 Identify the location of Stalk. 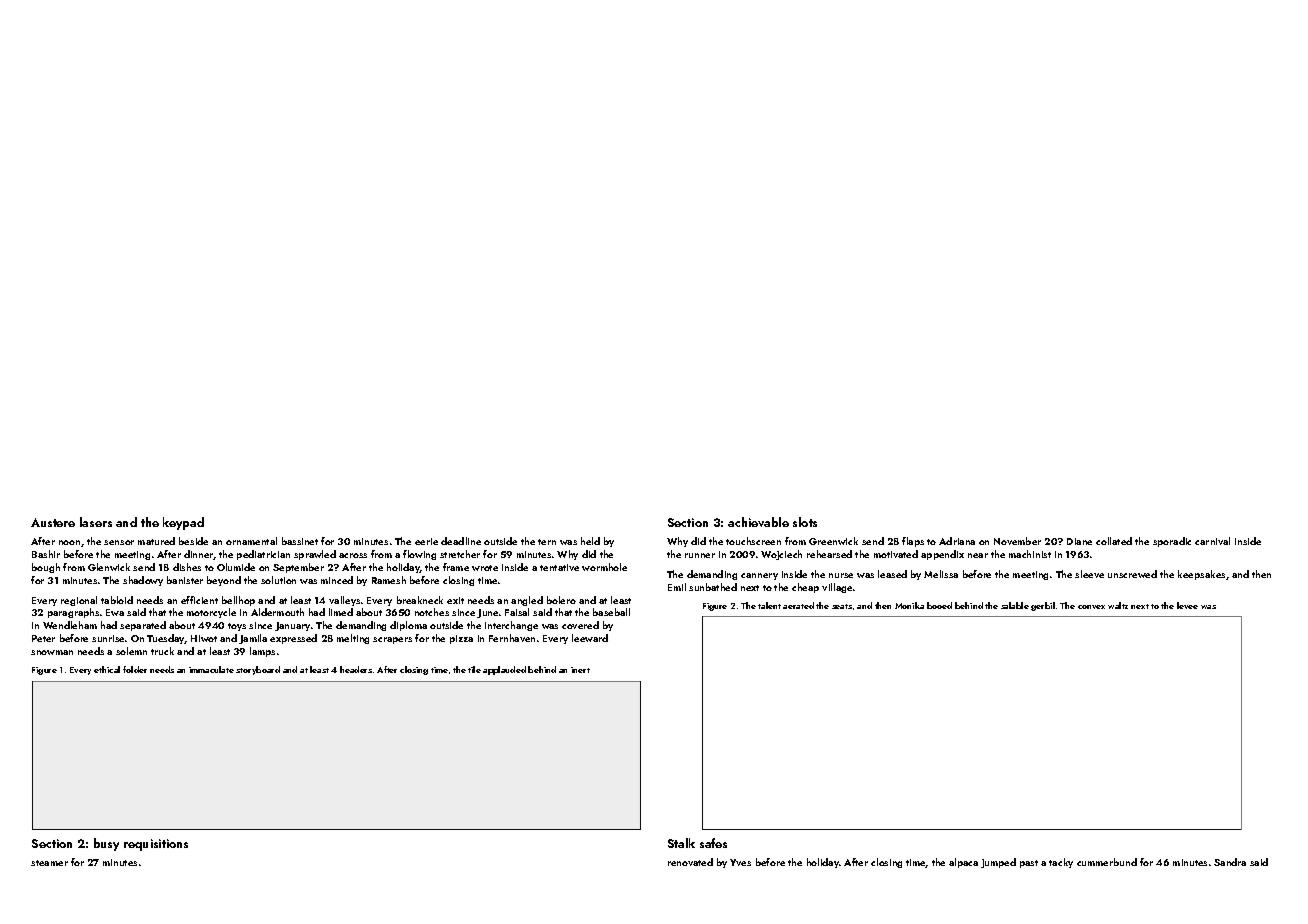
(681, 843).
